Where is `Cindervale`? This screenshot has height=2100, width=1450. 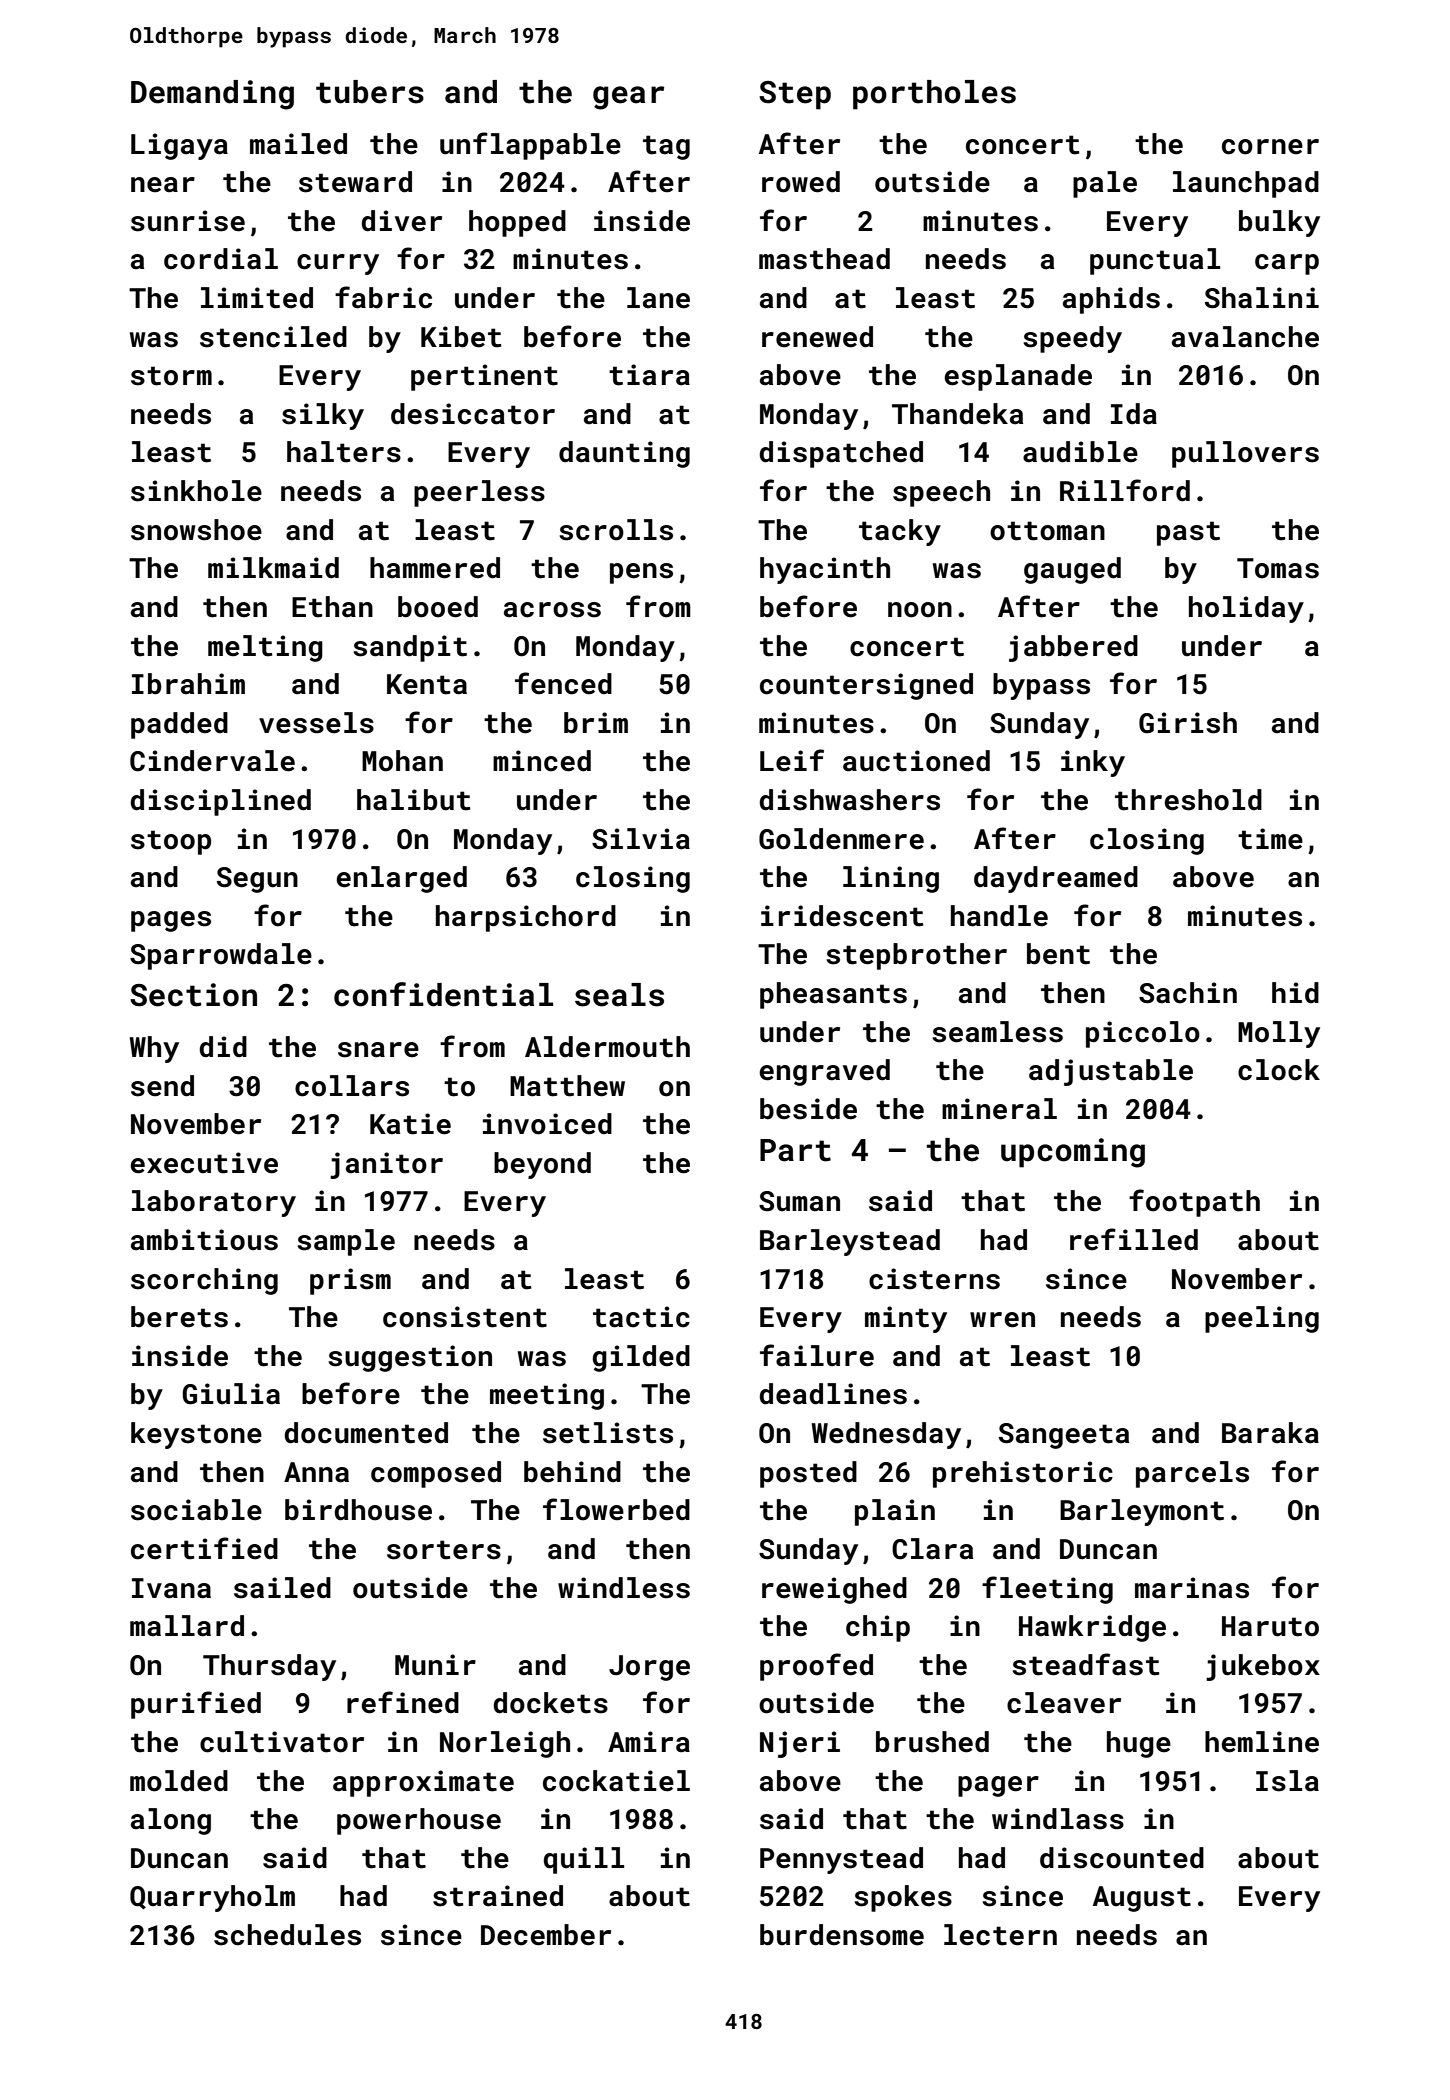
Cindervale is located at coordinates (212, 761).
